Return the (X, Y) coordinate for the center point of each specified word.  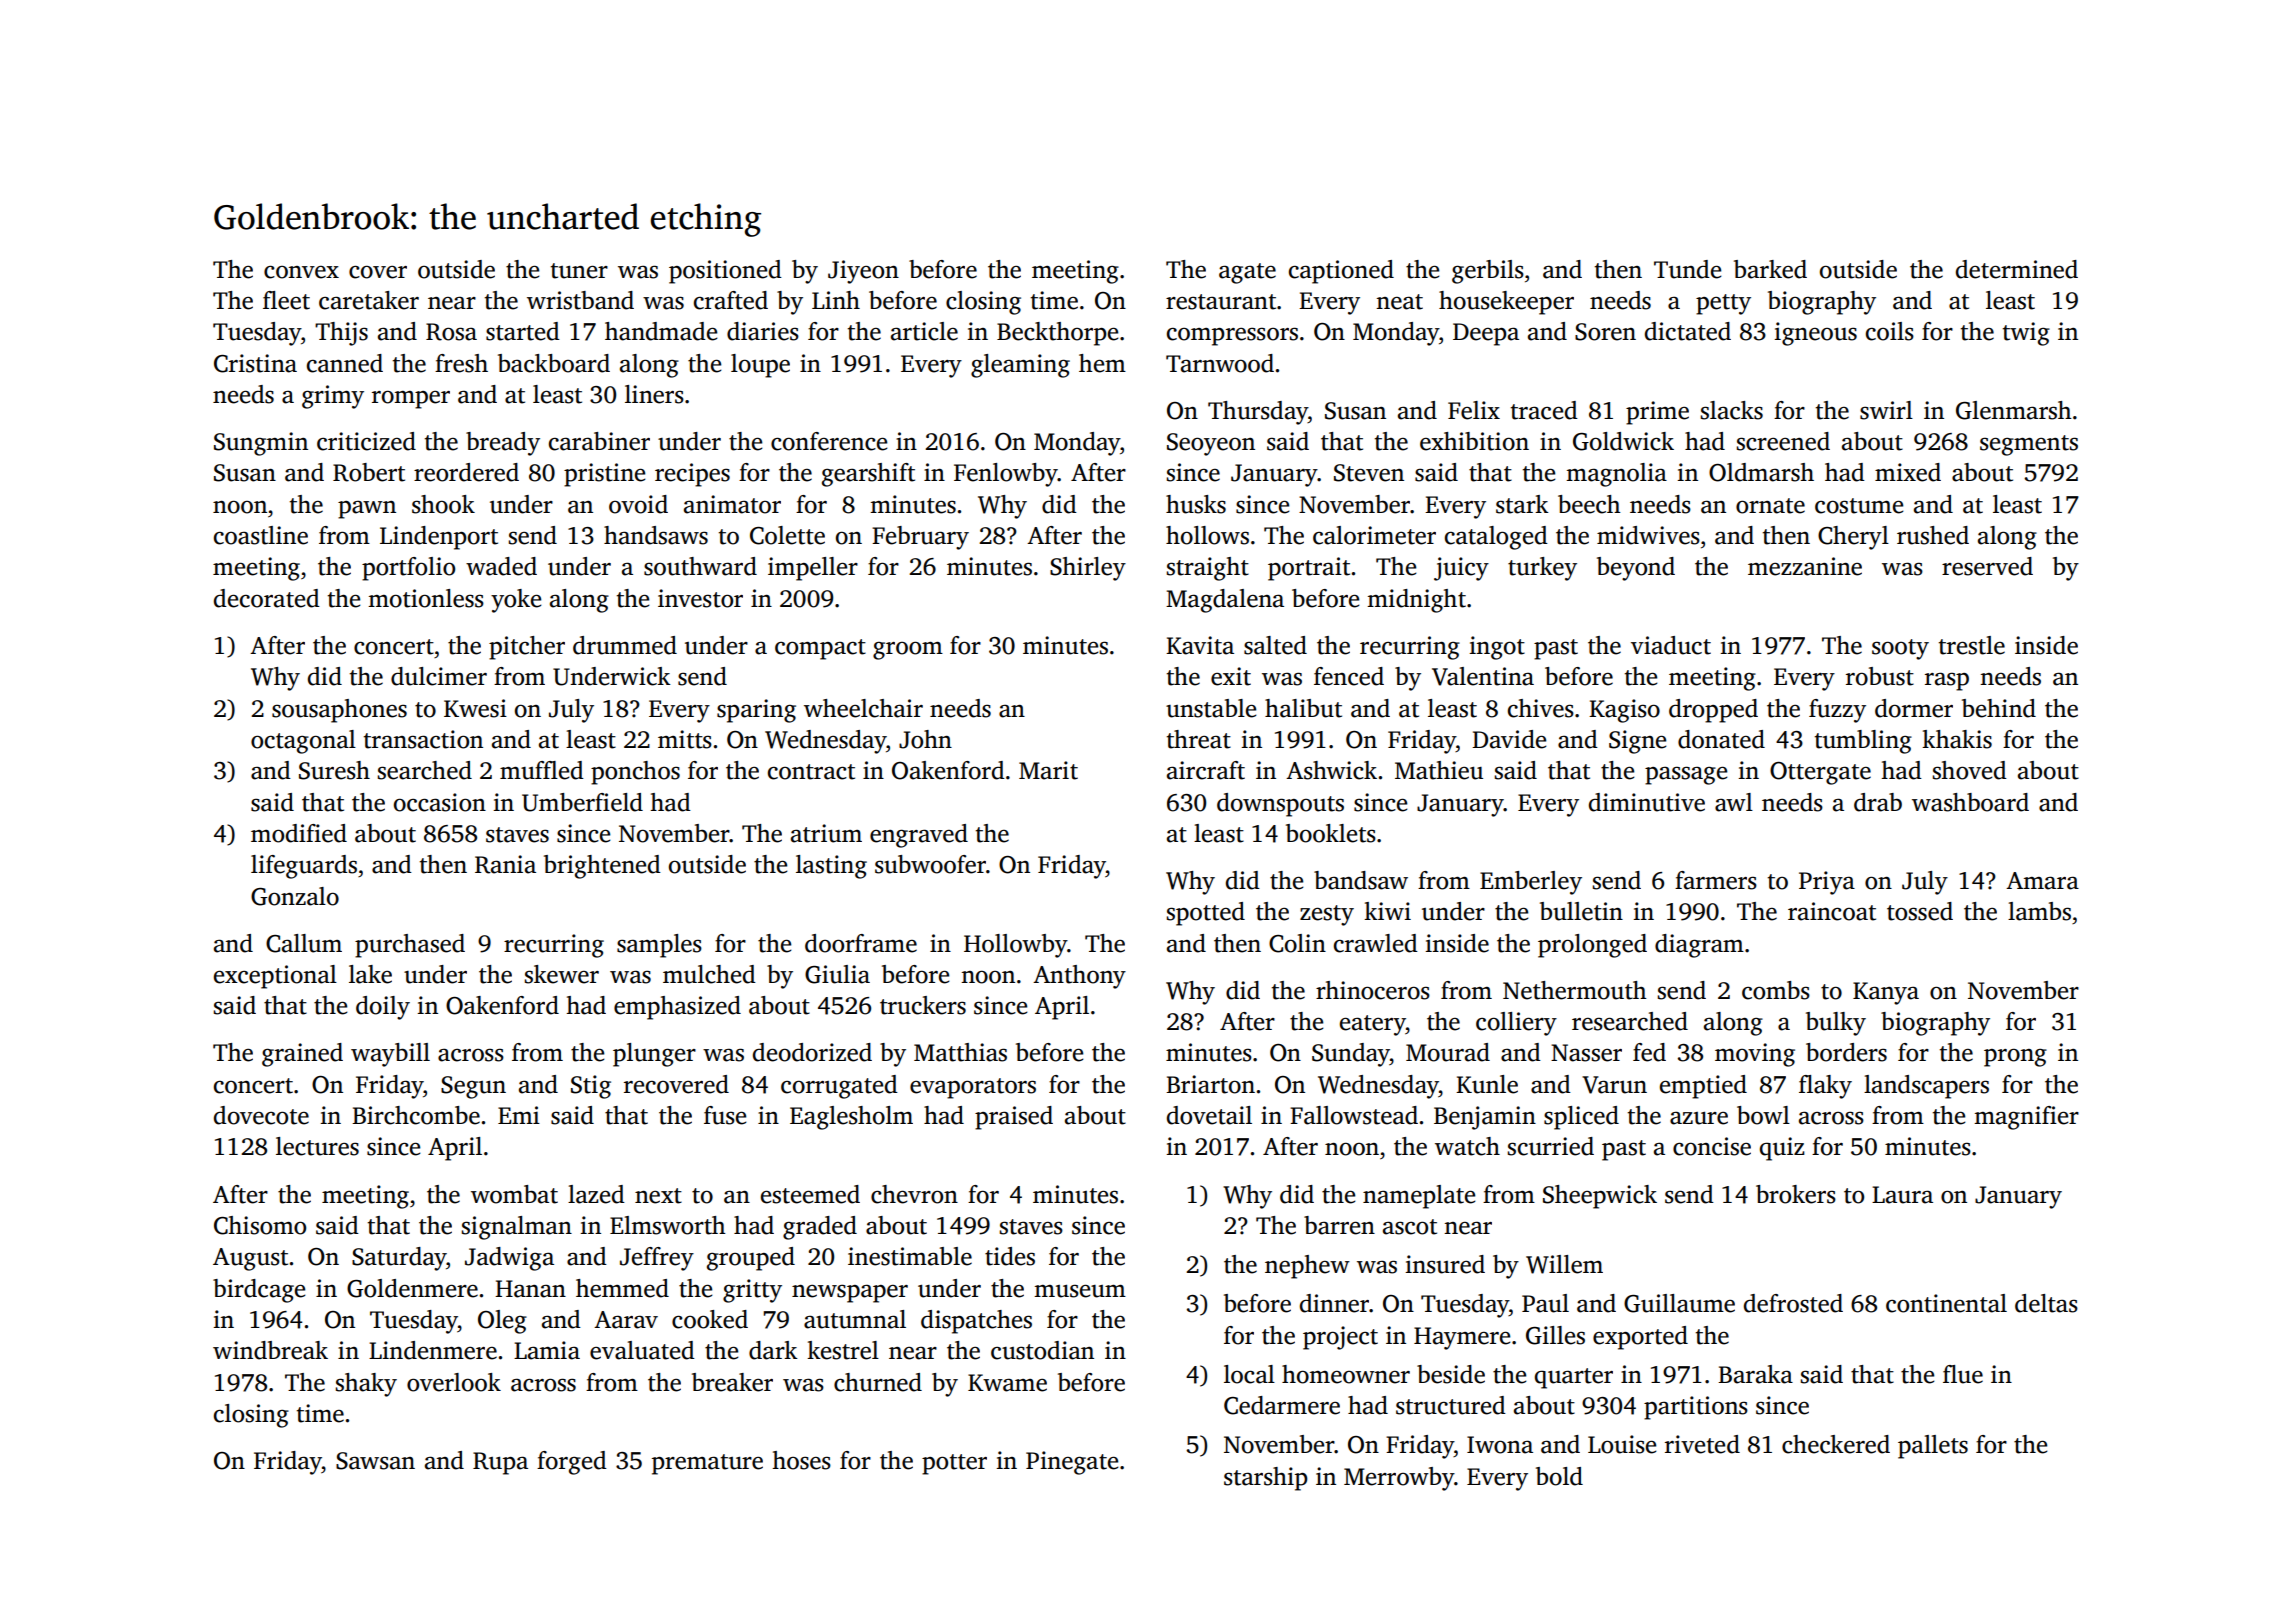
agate (1247, 273)
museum (1080, 1291)
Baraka (1755, 1374)
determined (2017, 269)
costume (1859, 506)
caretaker (369, 300)
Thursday (1258, 413)
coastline (261, 535)
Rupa (500, 1463)
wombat (514, 1194)
